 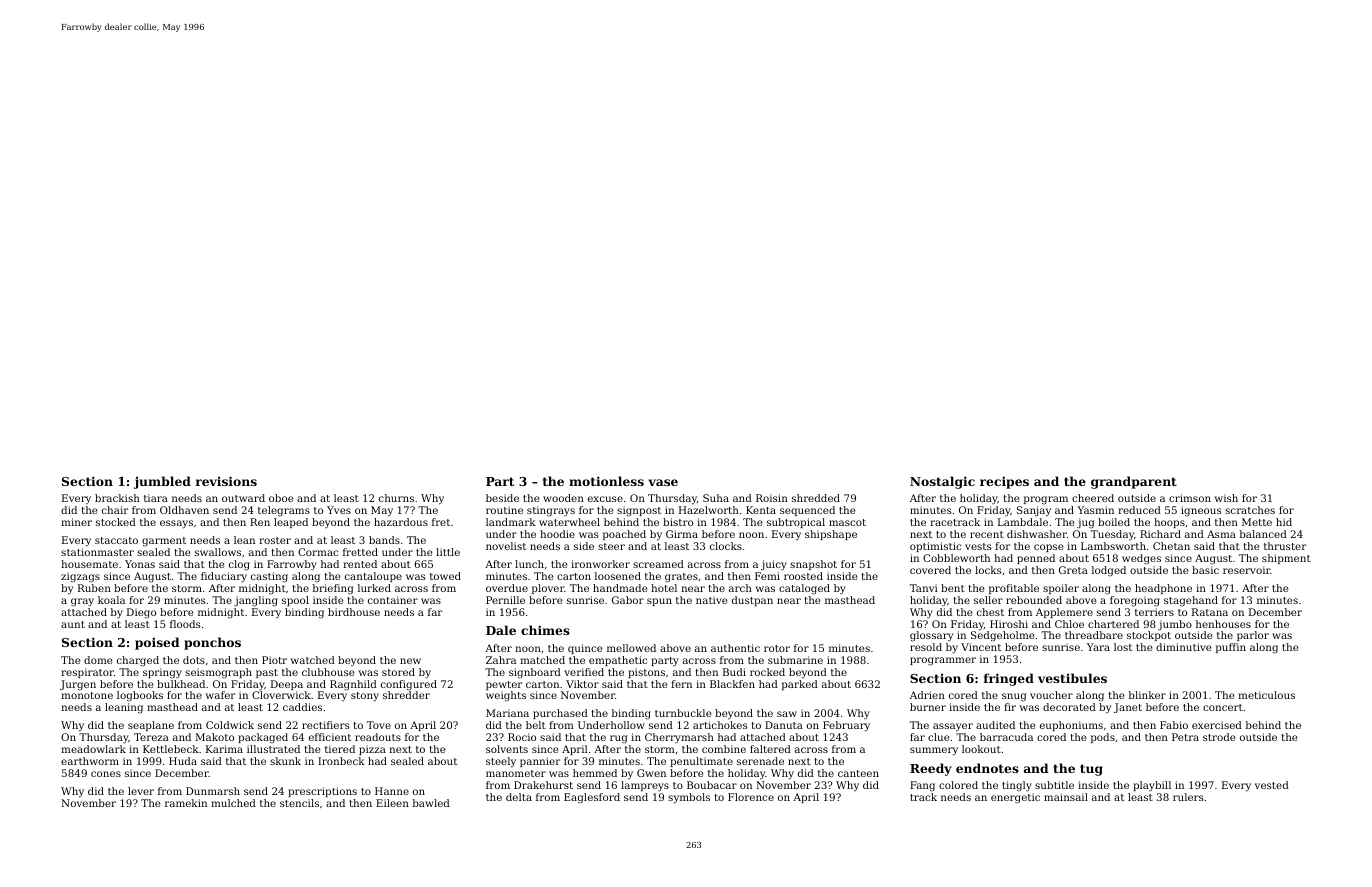 What do you see at coordinates (339, 510) in the image?
I see `Yves` at bounding box center [339, 510].
